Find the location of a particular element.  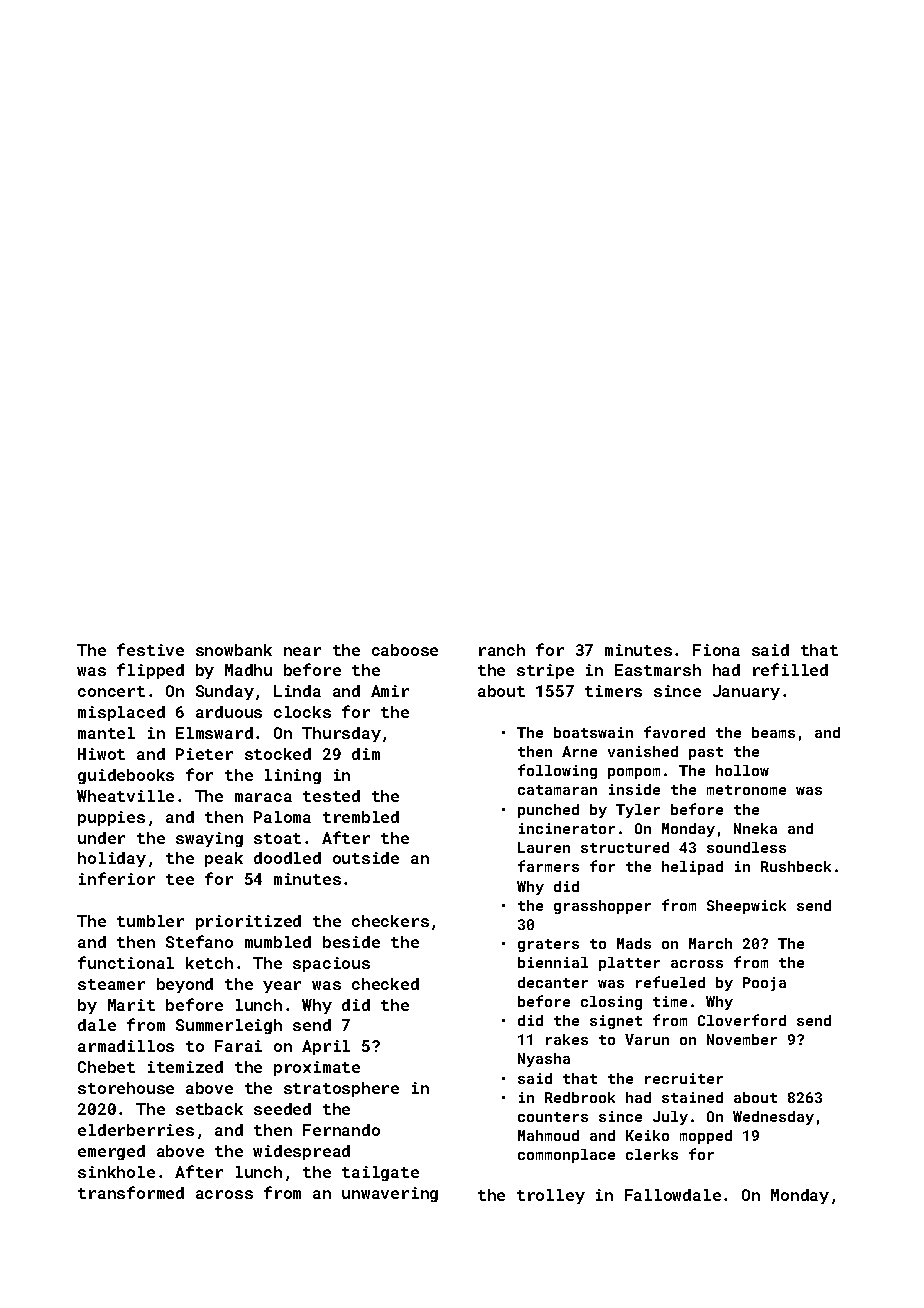

past is located at coordinates (706, 753).
